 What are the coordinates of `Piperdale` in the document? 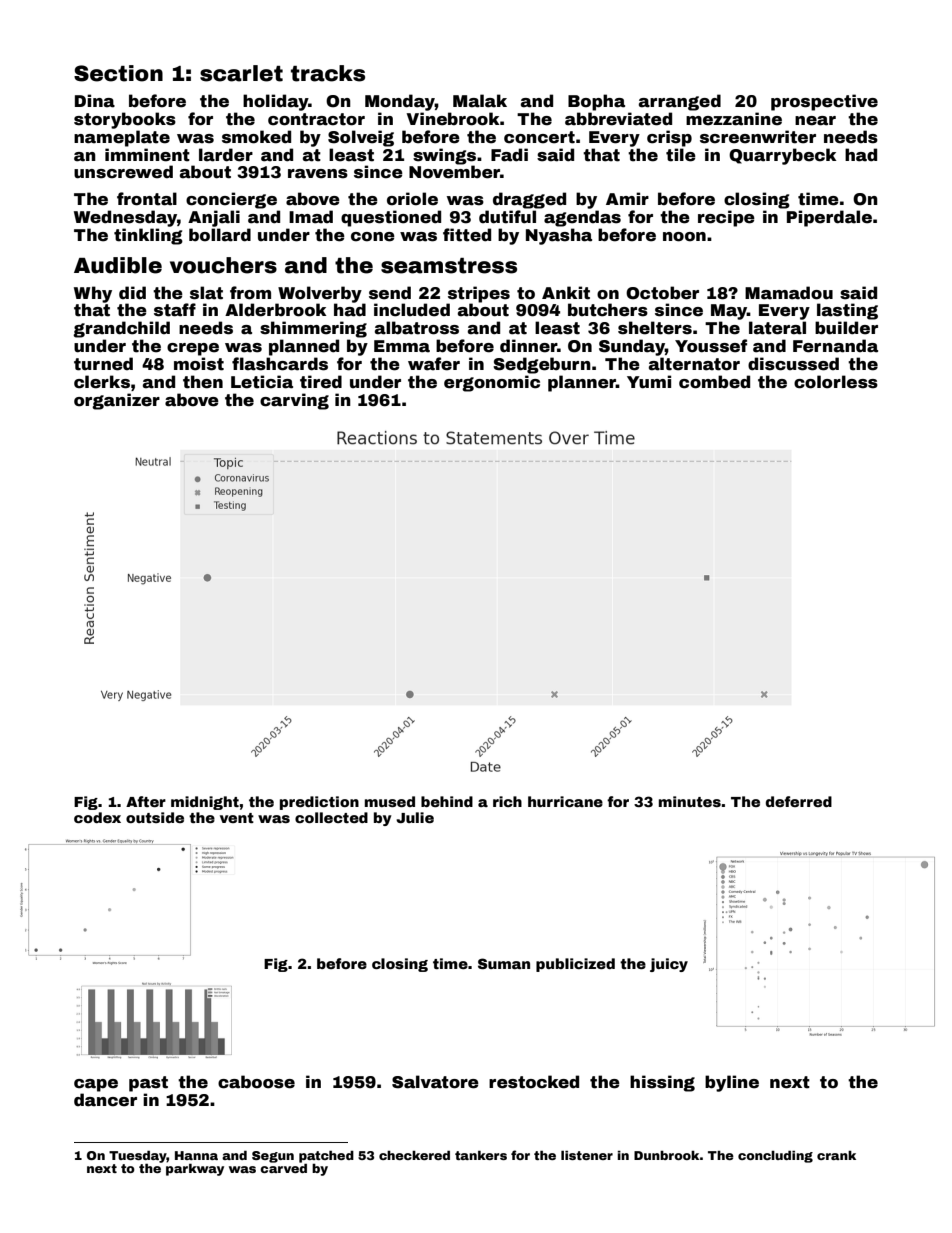 It's located at (829, 218).
